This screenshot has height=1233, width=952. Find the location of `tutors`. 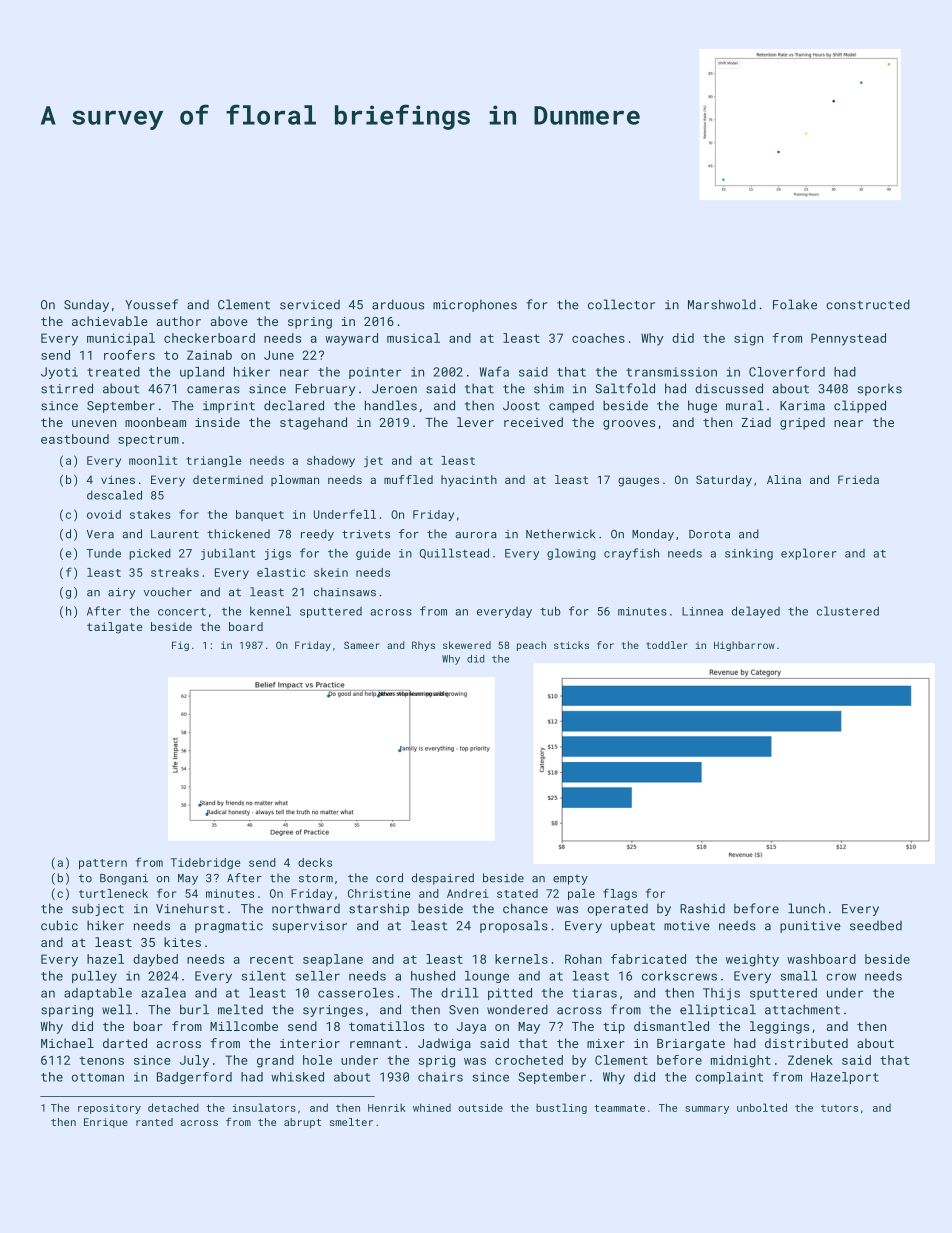

tutors is located at coordinates (839, 1108).
